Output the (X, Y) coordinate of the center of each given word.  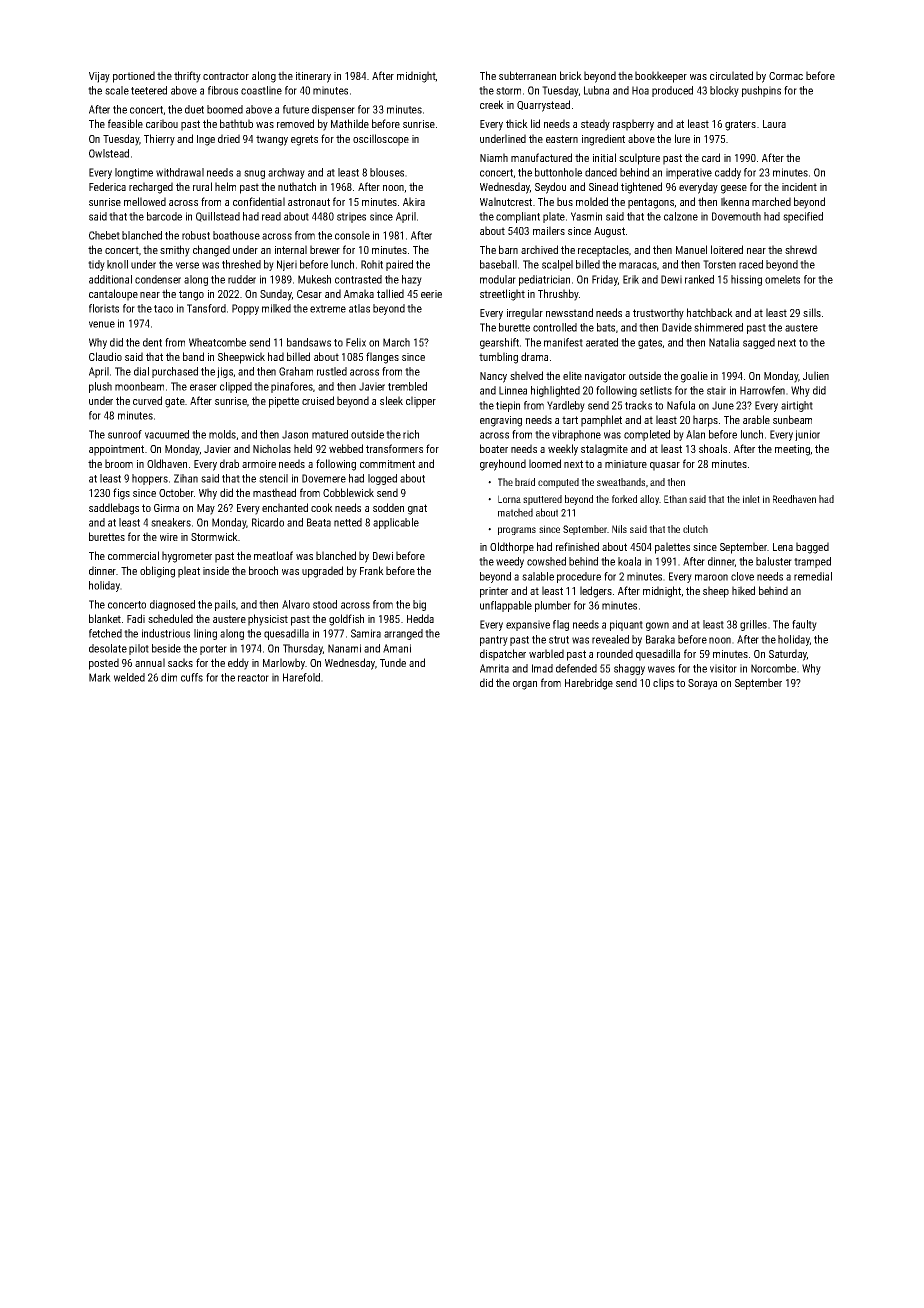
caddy (728, 173)
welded (129, 677)
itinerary (313, 77)
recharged (151, 188)
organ (525, 685)
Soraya (702, 684)
